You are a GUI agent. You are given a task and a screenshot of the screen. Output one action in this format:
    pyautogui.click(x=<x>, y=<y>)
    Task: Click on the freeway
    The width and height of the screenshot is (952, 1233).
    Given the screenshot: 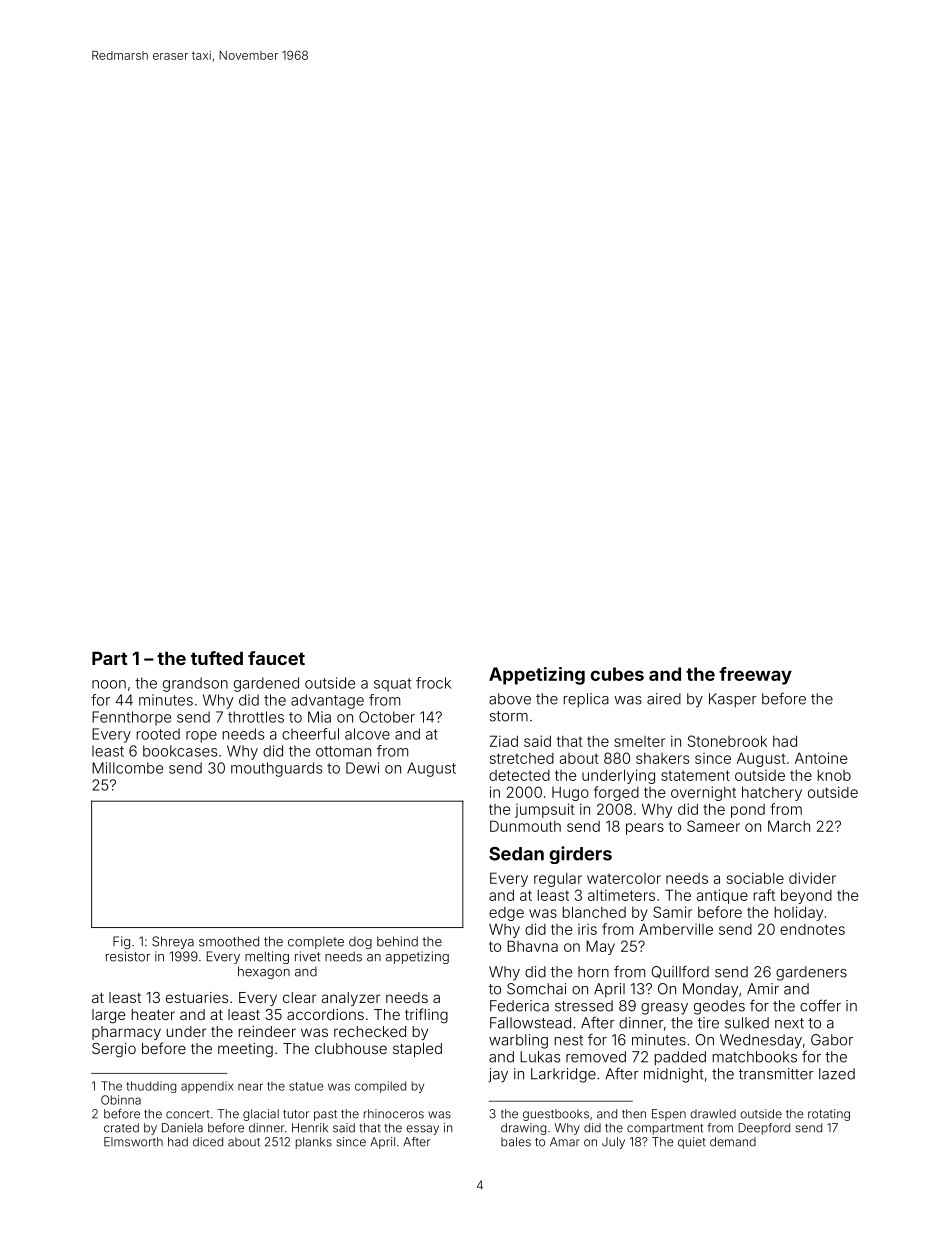 What is the action you would take?
    pyautogui.click(x=755, y=676)
